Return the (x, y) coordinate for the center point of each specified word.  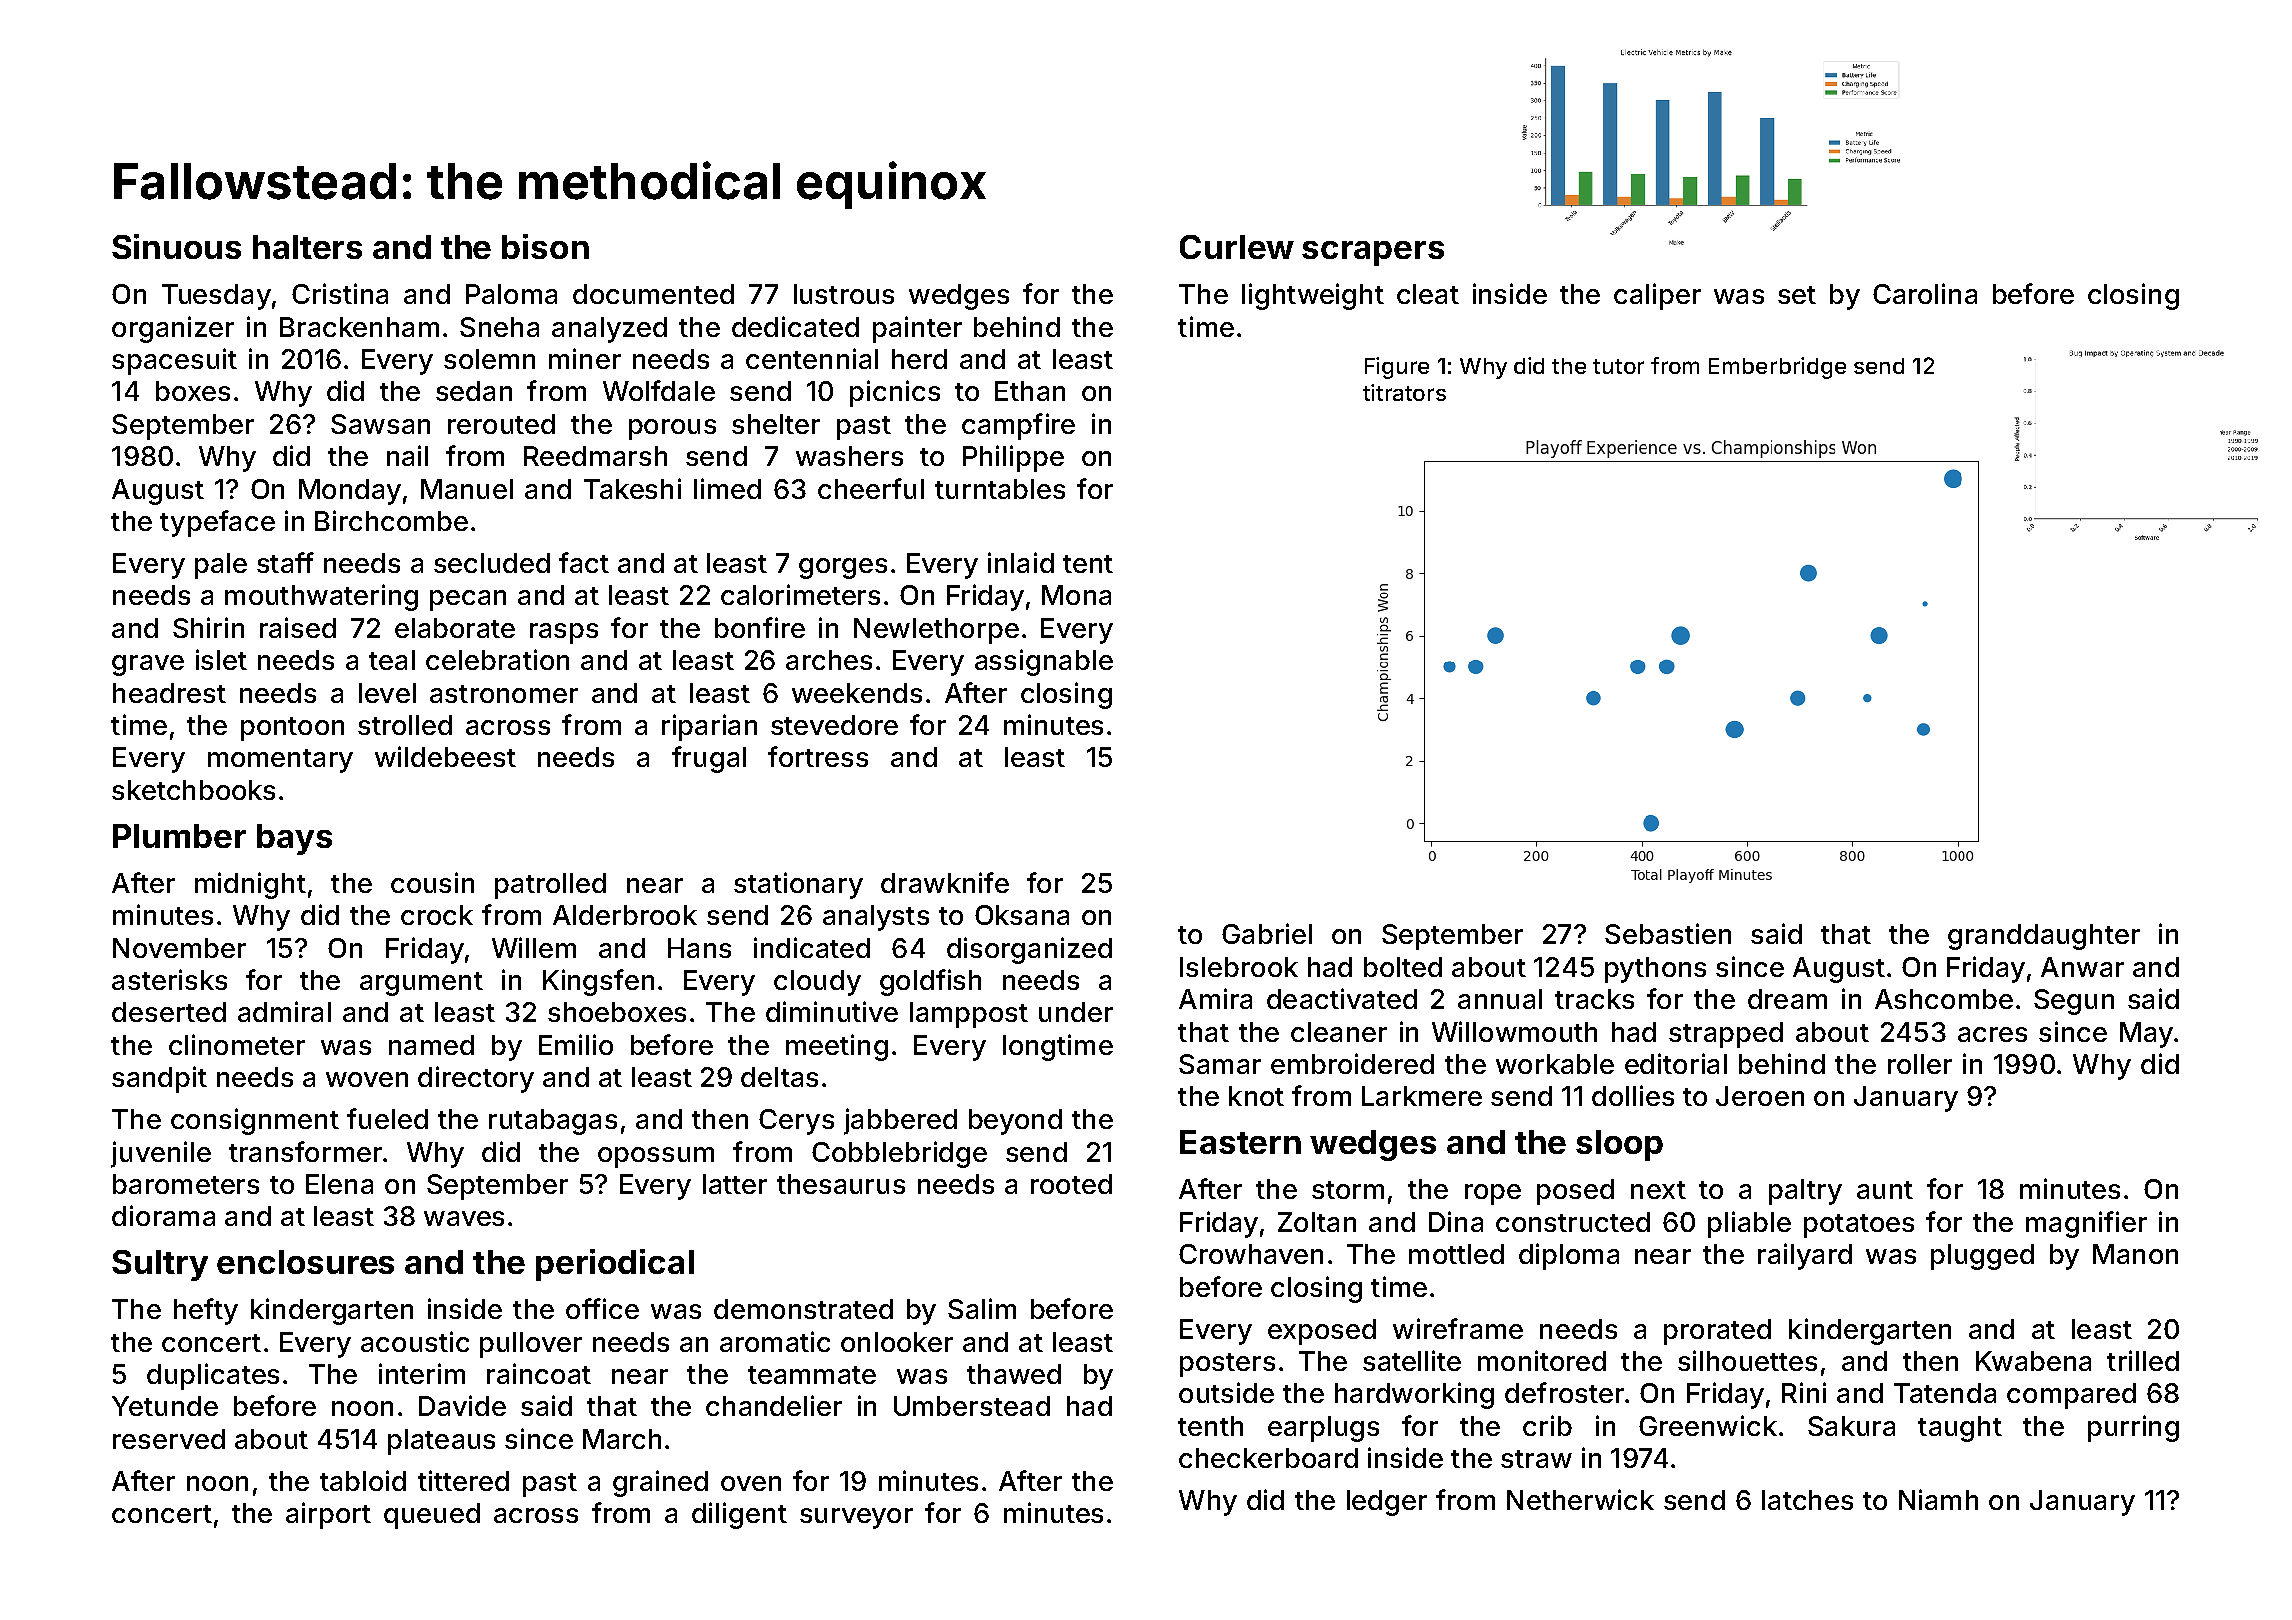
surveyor (856, 1518)
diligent (739, 1515)
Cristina (340, 293)
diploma (1569, 1256)
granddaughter (2044, 937)
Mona (1076, 595)
